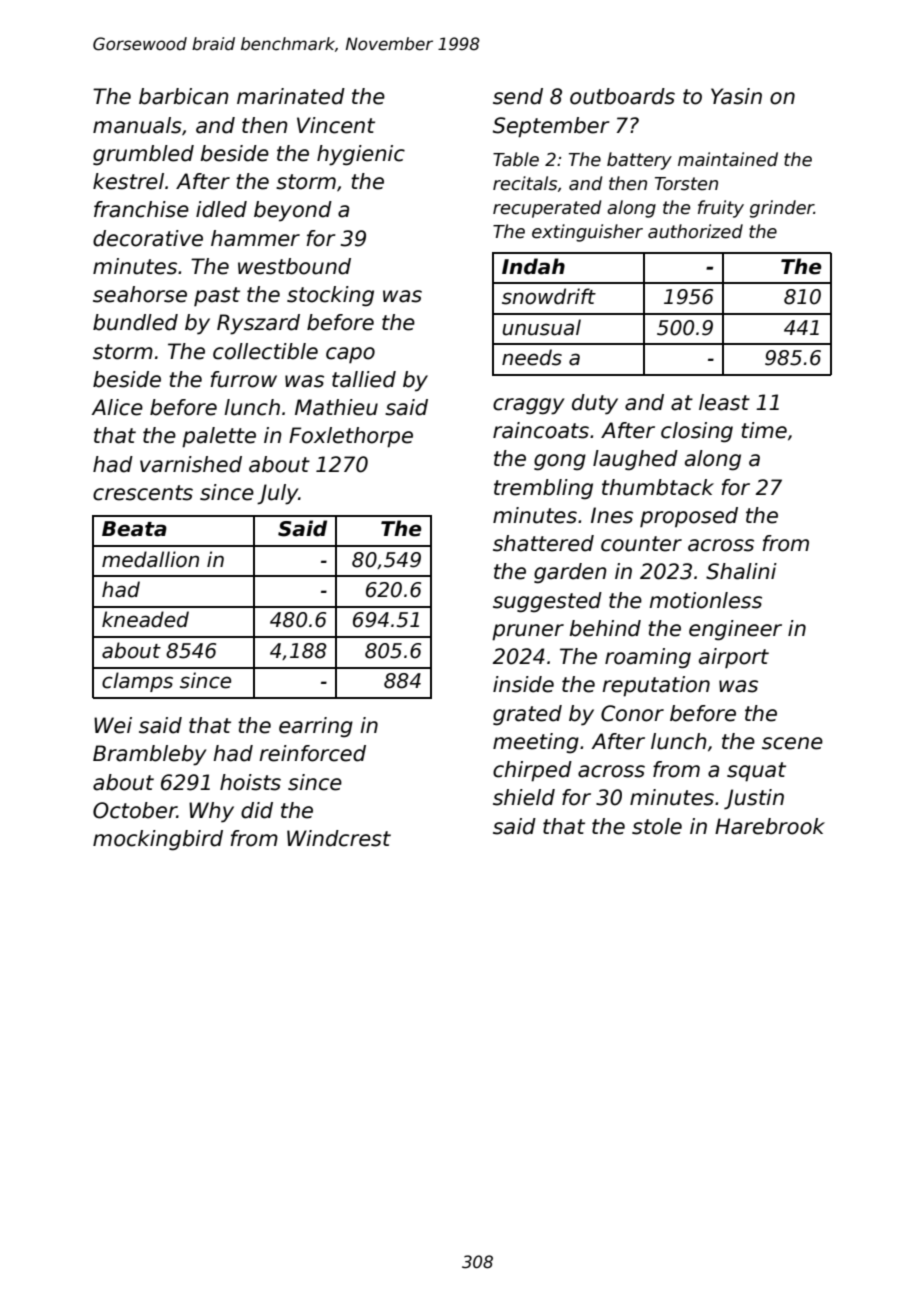  What do you see at coordinates (736, 96) in the document?
I see `Yasin` at bounding box center [736, 96].
